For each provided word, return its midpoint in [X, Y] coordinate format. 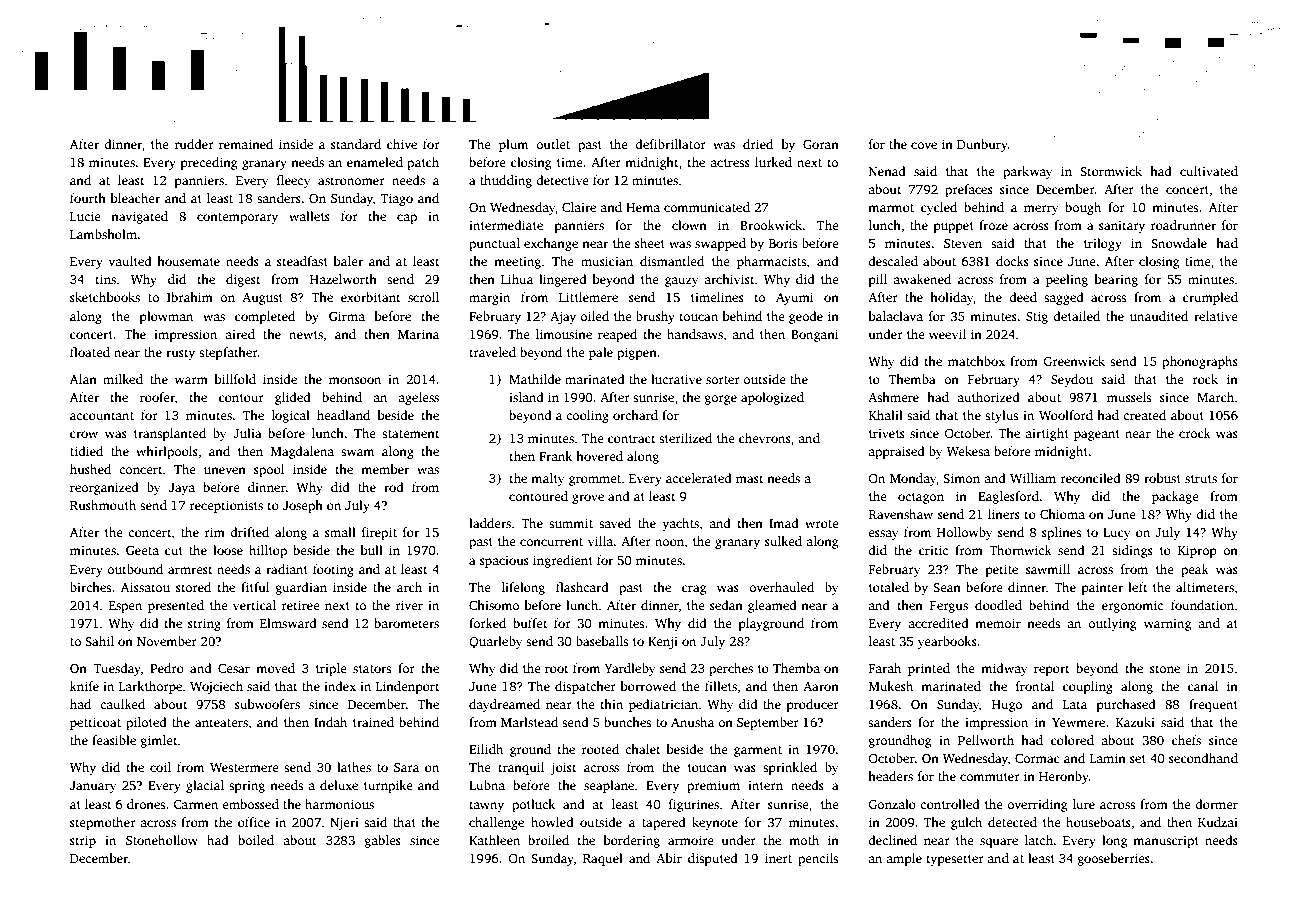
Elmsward [288, 623]
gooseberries [1114, 859]
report [1052, 670]
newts [306, 335]
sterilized [685, 438]
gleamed [772, 606]
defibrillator [670, 144]
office [254, 822]
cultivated [1209, 171]
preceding [209, 163]
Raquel [603, 859]
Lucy [1116, 534]
